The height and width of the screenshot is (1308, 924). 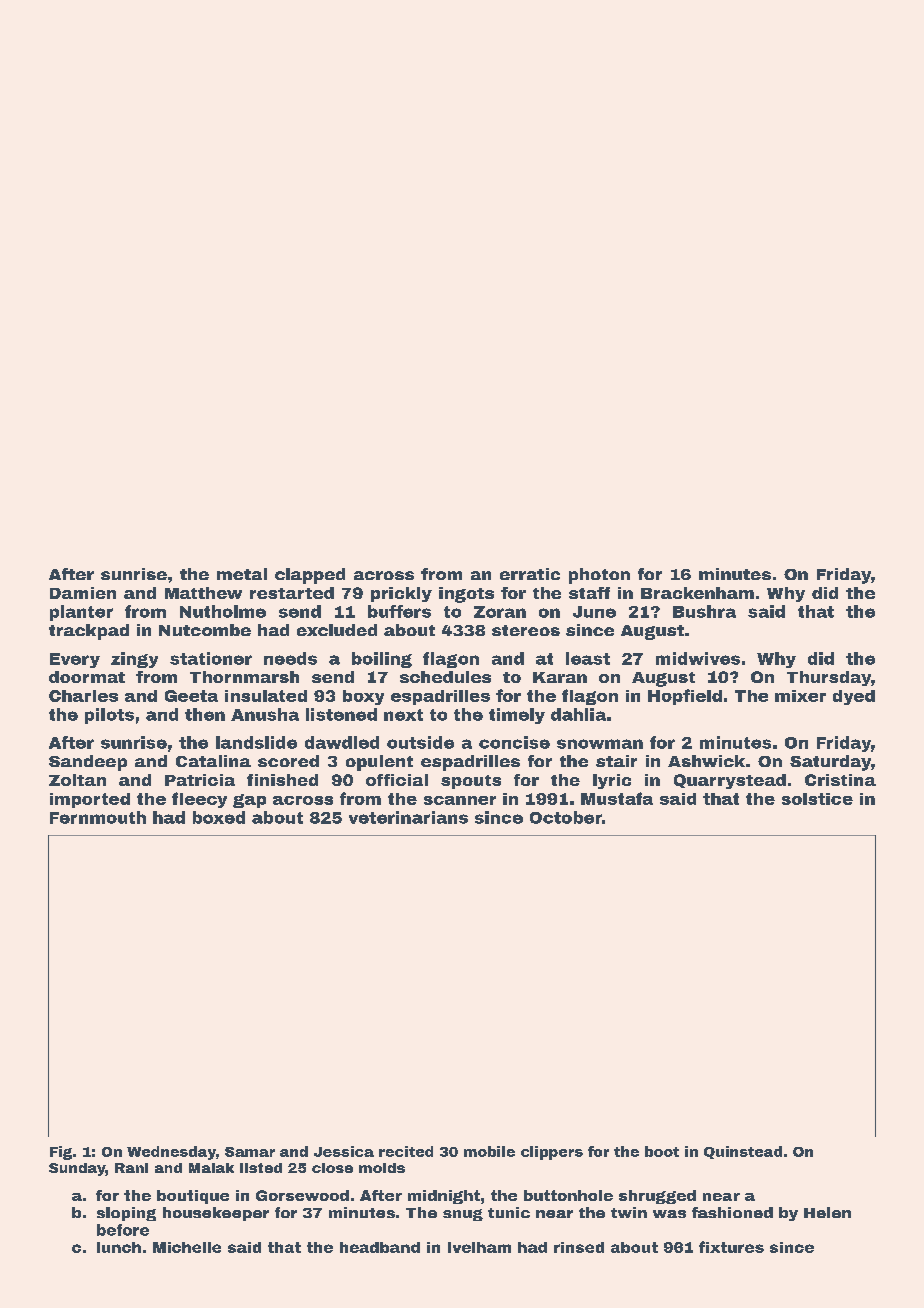 What do you see at coordinates (119, 1247) in the screenshot?
I see `lunch` at bounding box center [119, 1247].
